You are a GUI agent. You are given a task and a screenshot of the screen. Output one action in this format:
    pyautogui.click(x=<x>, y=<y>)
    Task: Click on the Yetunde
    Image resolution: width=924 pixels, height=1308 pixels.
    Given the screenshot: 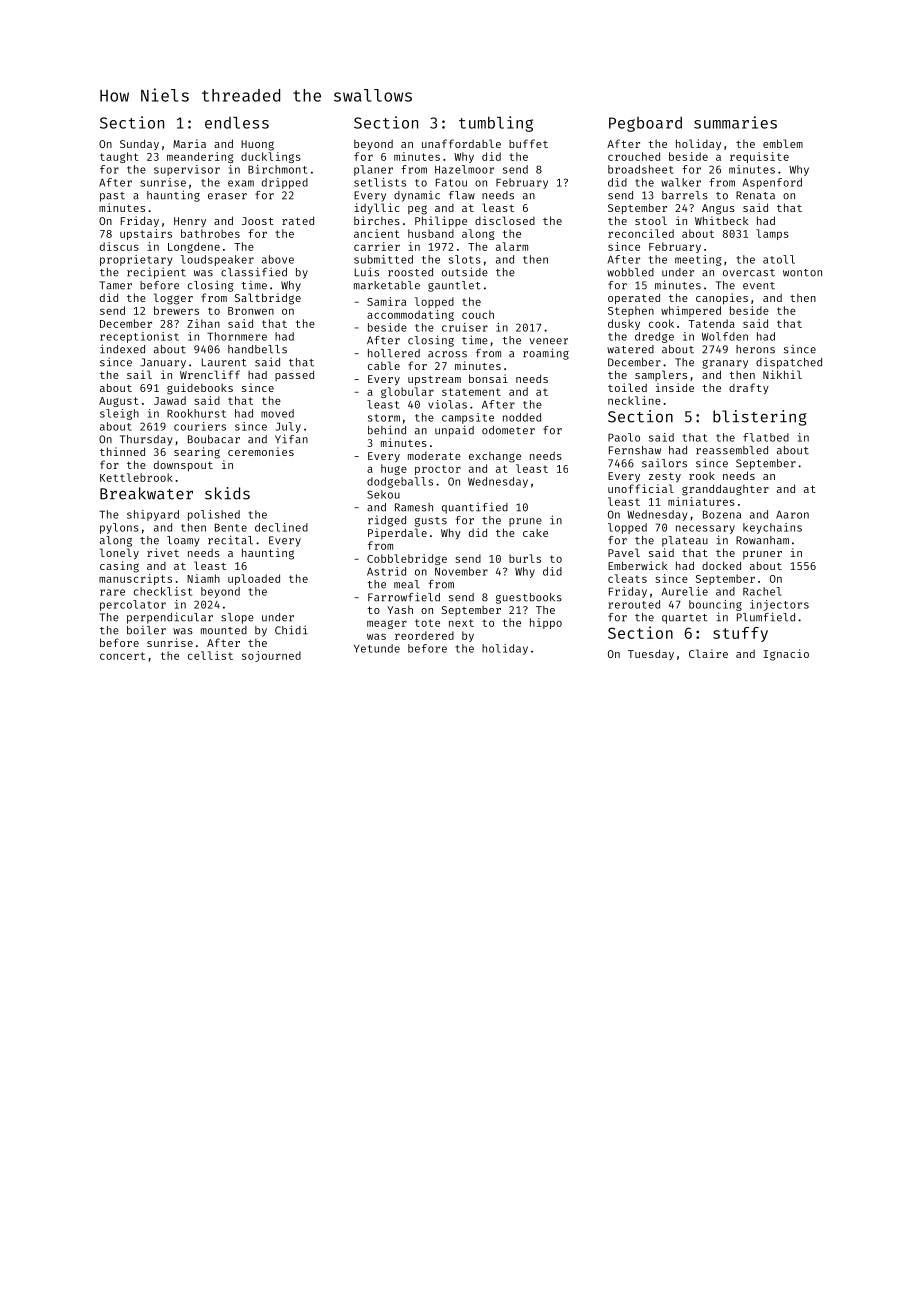 What is the action you would take?
    pyautogui.click(x=377, y=648)
